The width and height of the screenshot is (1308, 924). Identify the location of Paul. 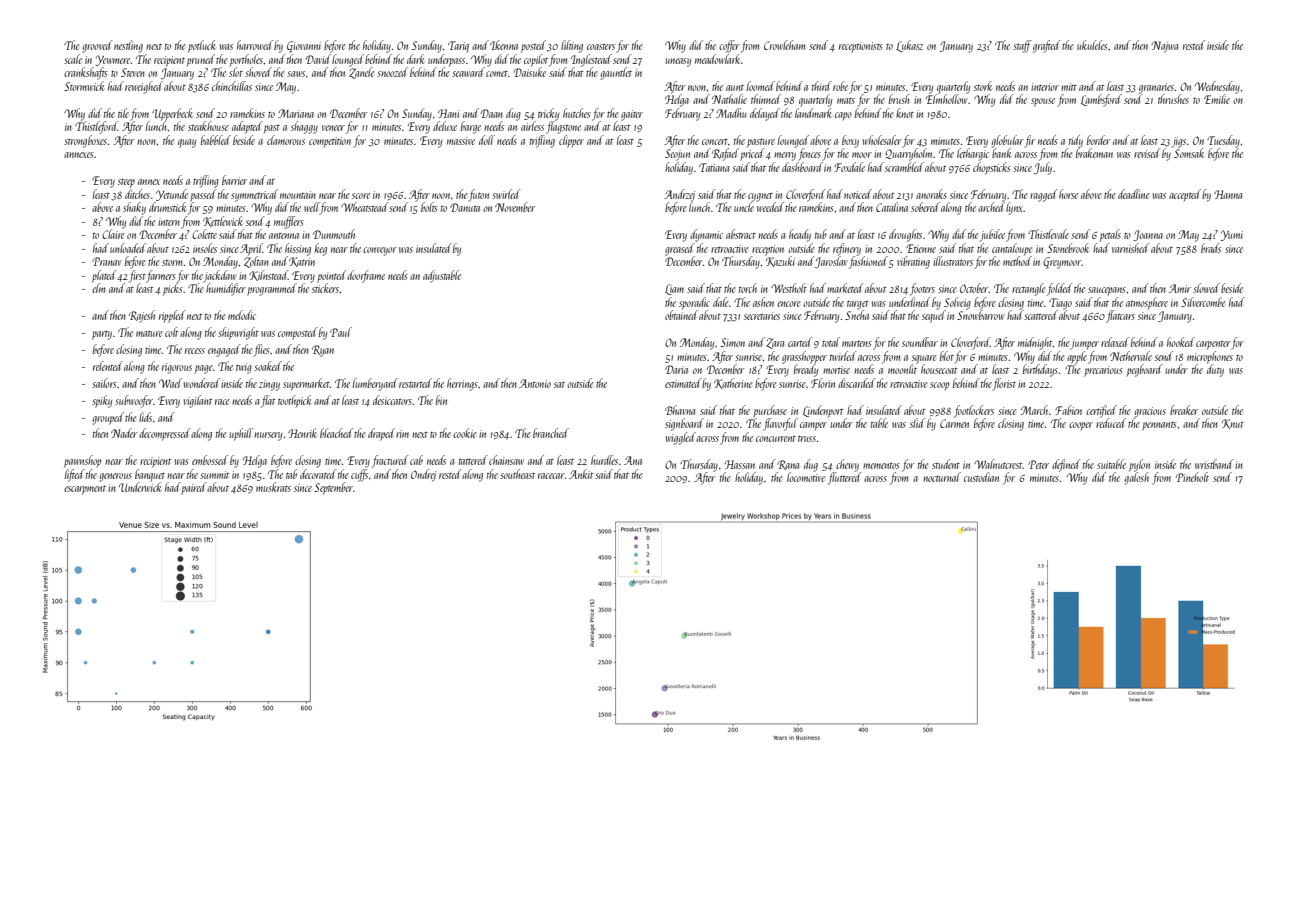
(341, 332).
